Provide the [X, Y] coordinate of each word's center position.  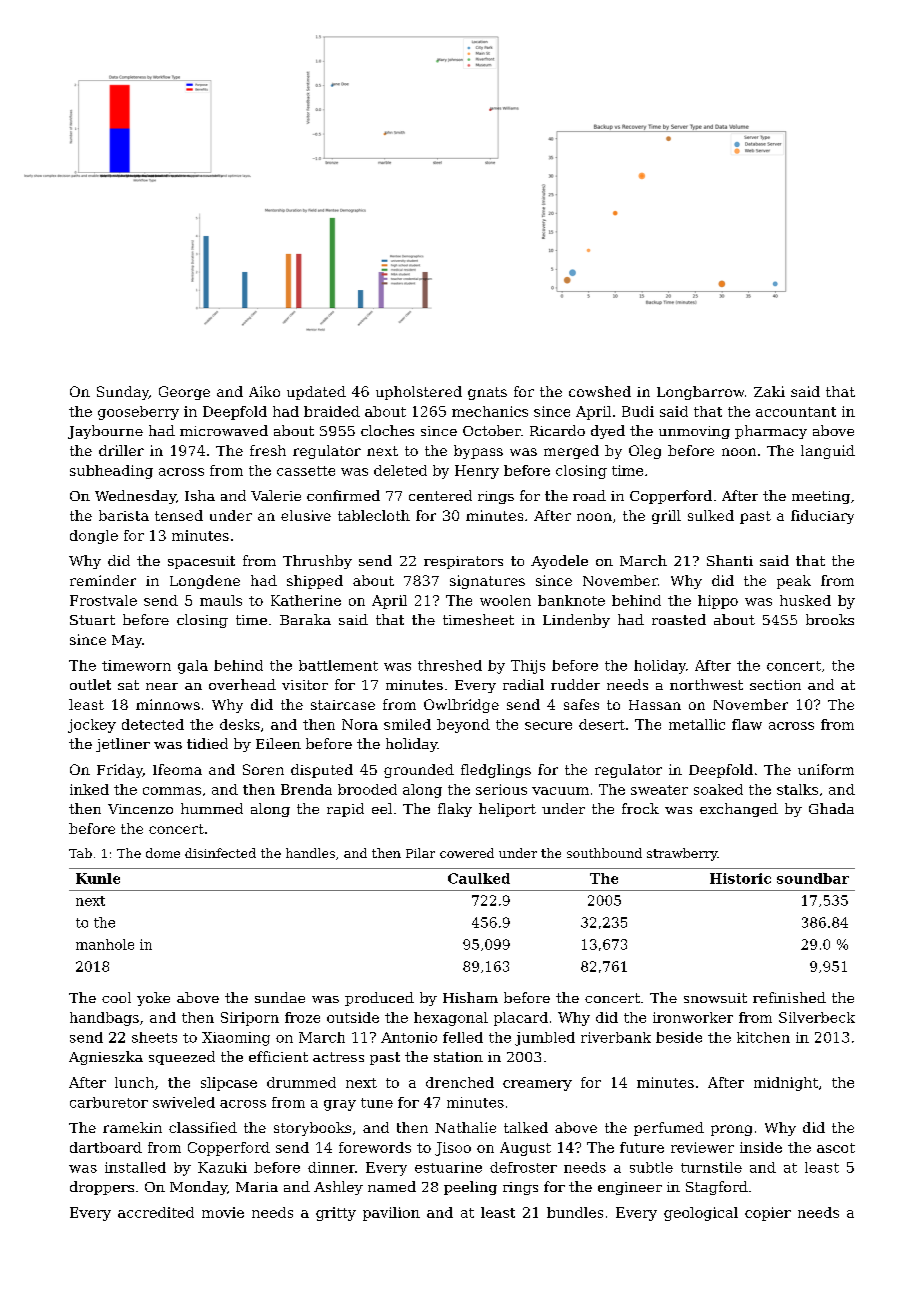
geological [701, 1214]
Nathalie [465, 1127]
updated [316, 393]
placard [521, 1019]
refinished [789, 997]
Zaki [769, 391]
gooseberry [138, 413]
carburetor [109, 1102]
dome [163, 853]
